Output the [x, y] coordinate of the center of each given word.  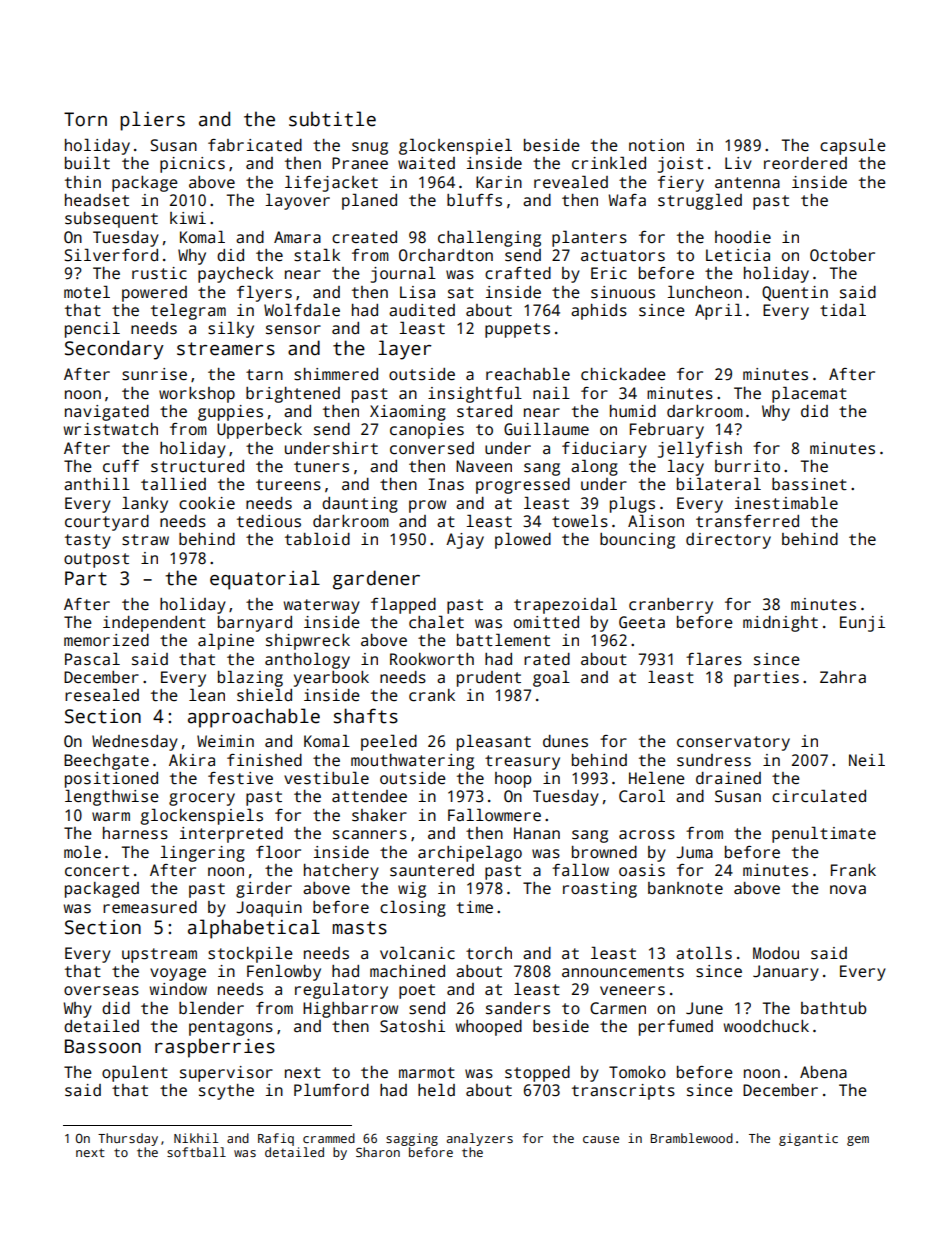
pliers [152, 121]
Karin [499, 182]
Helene [657, 777]
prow [427, 506]
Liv [738, 163]
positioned [111, 780]
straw [145, 540]
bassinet [809, 484]
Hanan [537, 833]
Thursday [128, 1139]
